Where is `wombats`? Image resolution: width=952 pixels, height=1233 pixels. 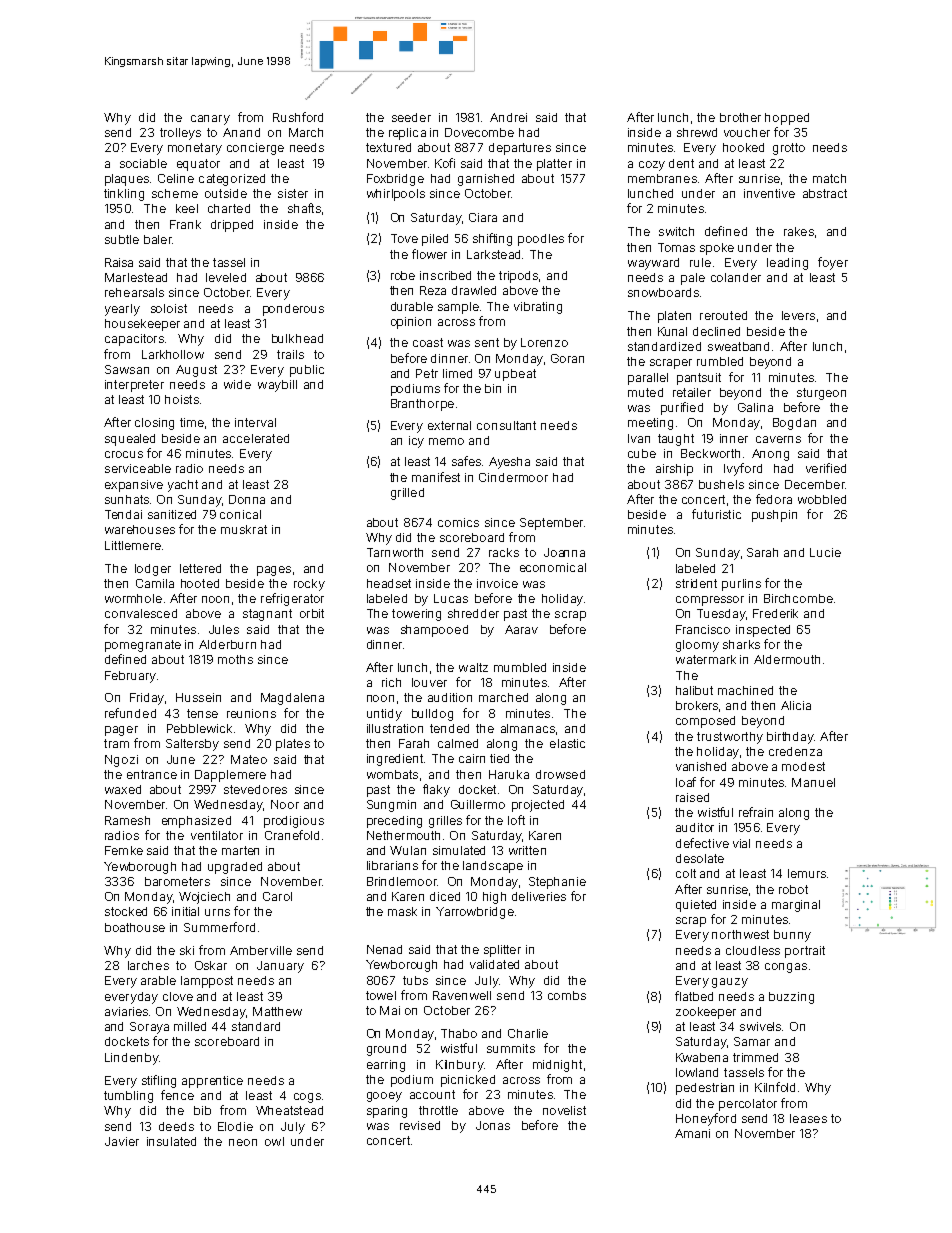 wombats is located at coordinates (392, 774).
